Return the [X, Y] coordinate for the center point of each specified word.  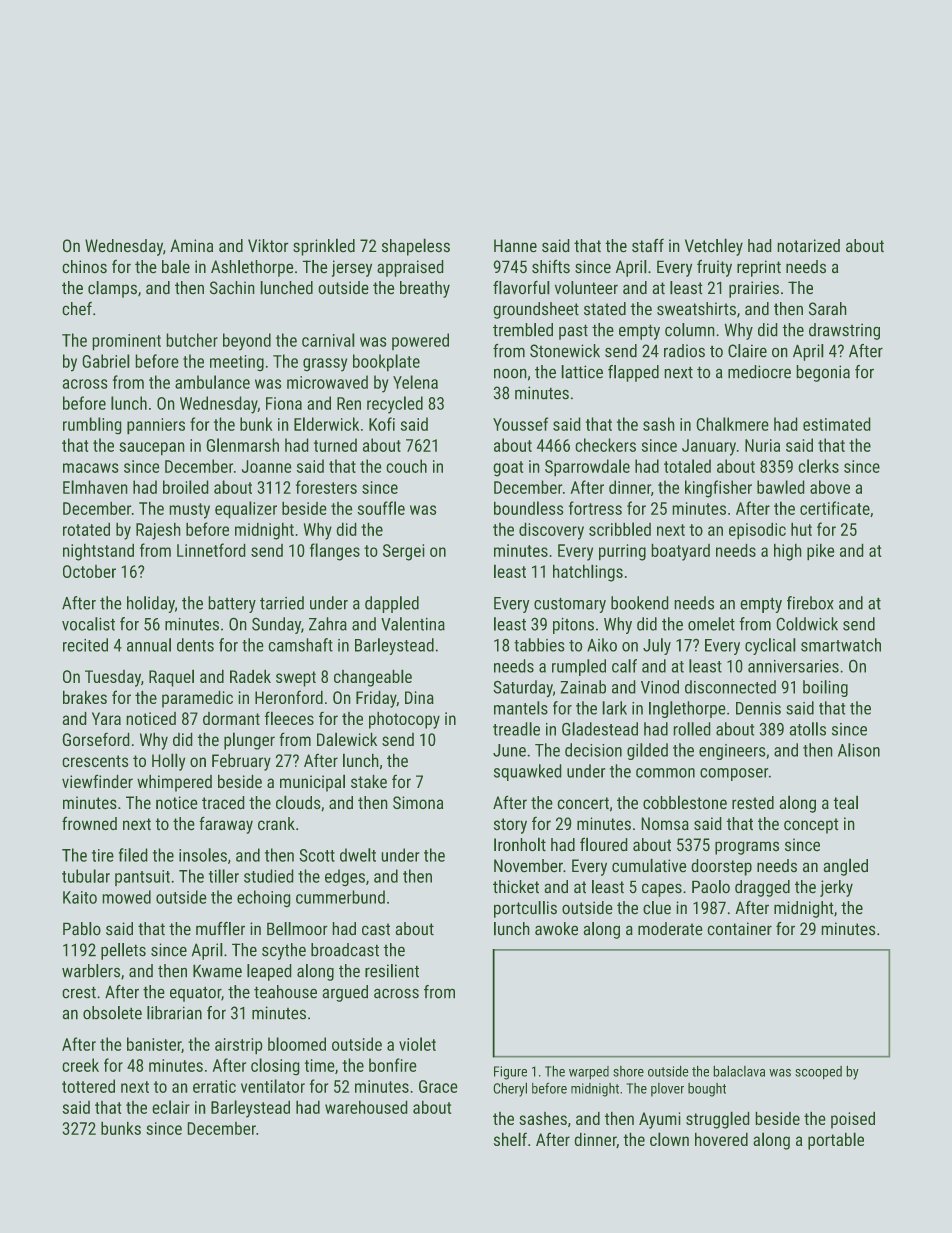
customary [570, 605]
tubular [86, 876]
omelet [711, 624]
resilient [392, 971]
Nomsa [665, 824]
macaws [91, 468]
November [528, 866]
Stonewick [565, 351]
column [690, 330]
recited [85, 645]
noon [510, 373]
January [709, 447]
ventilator [273, 1086]
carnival [328, 340]
